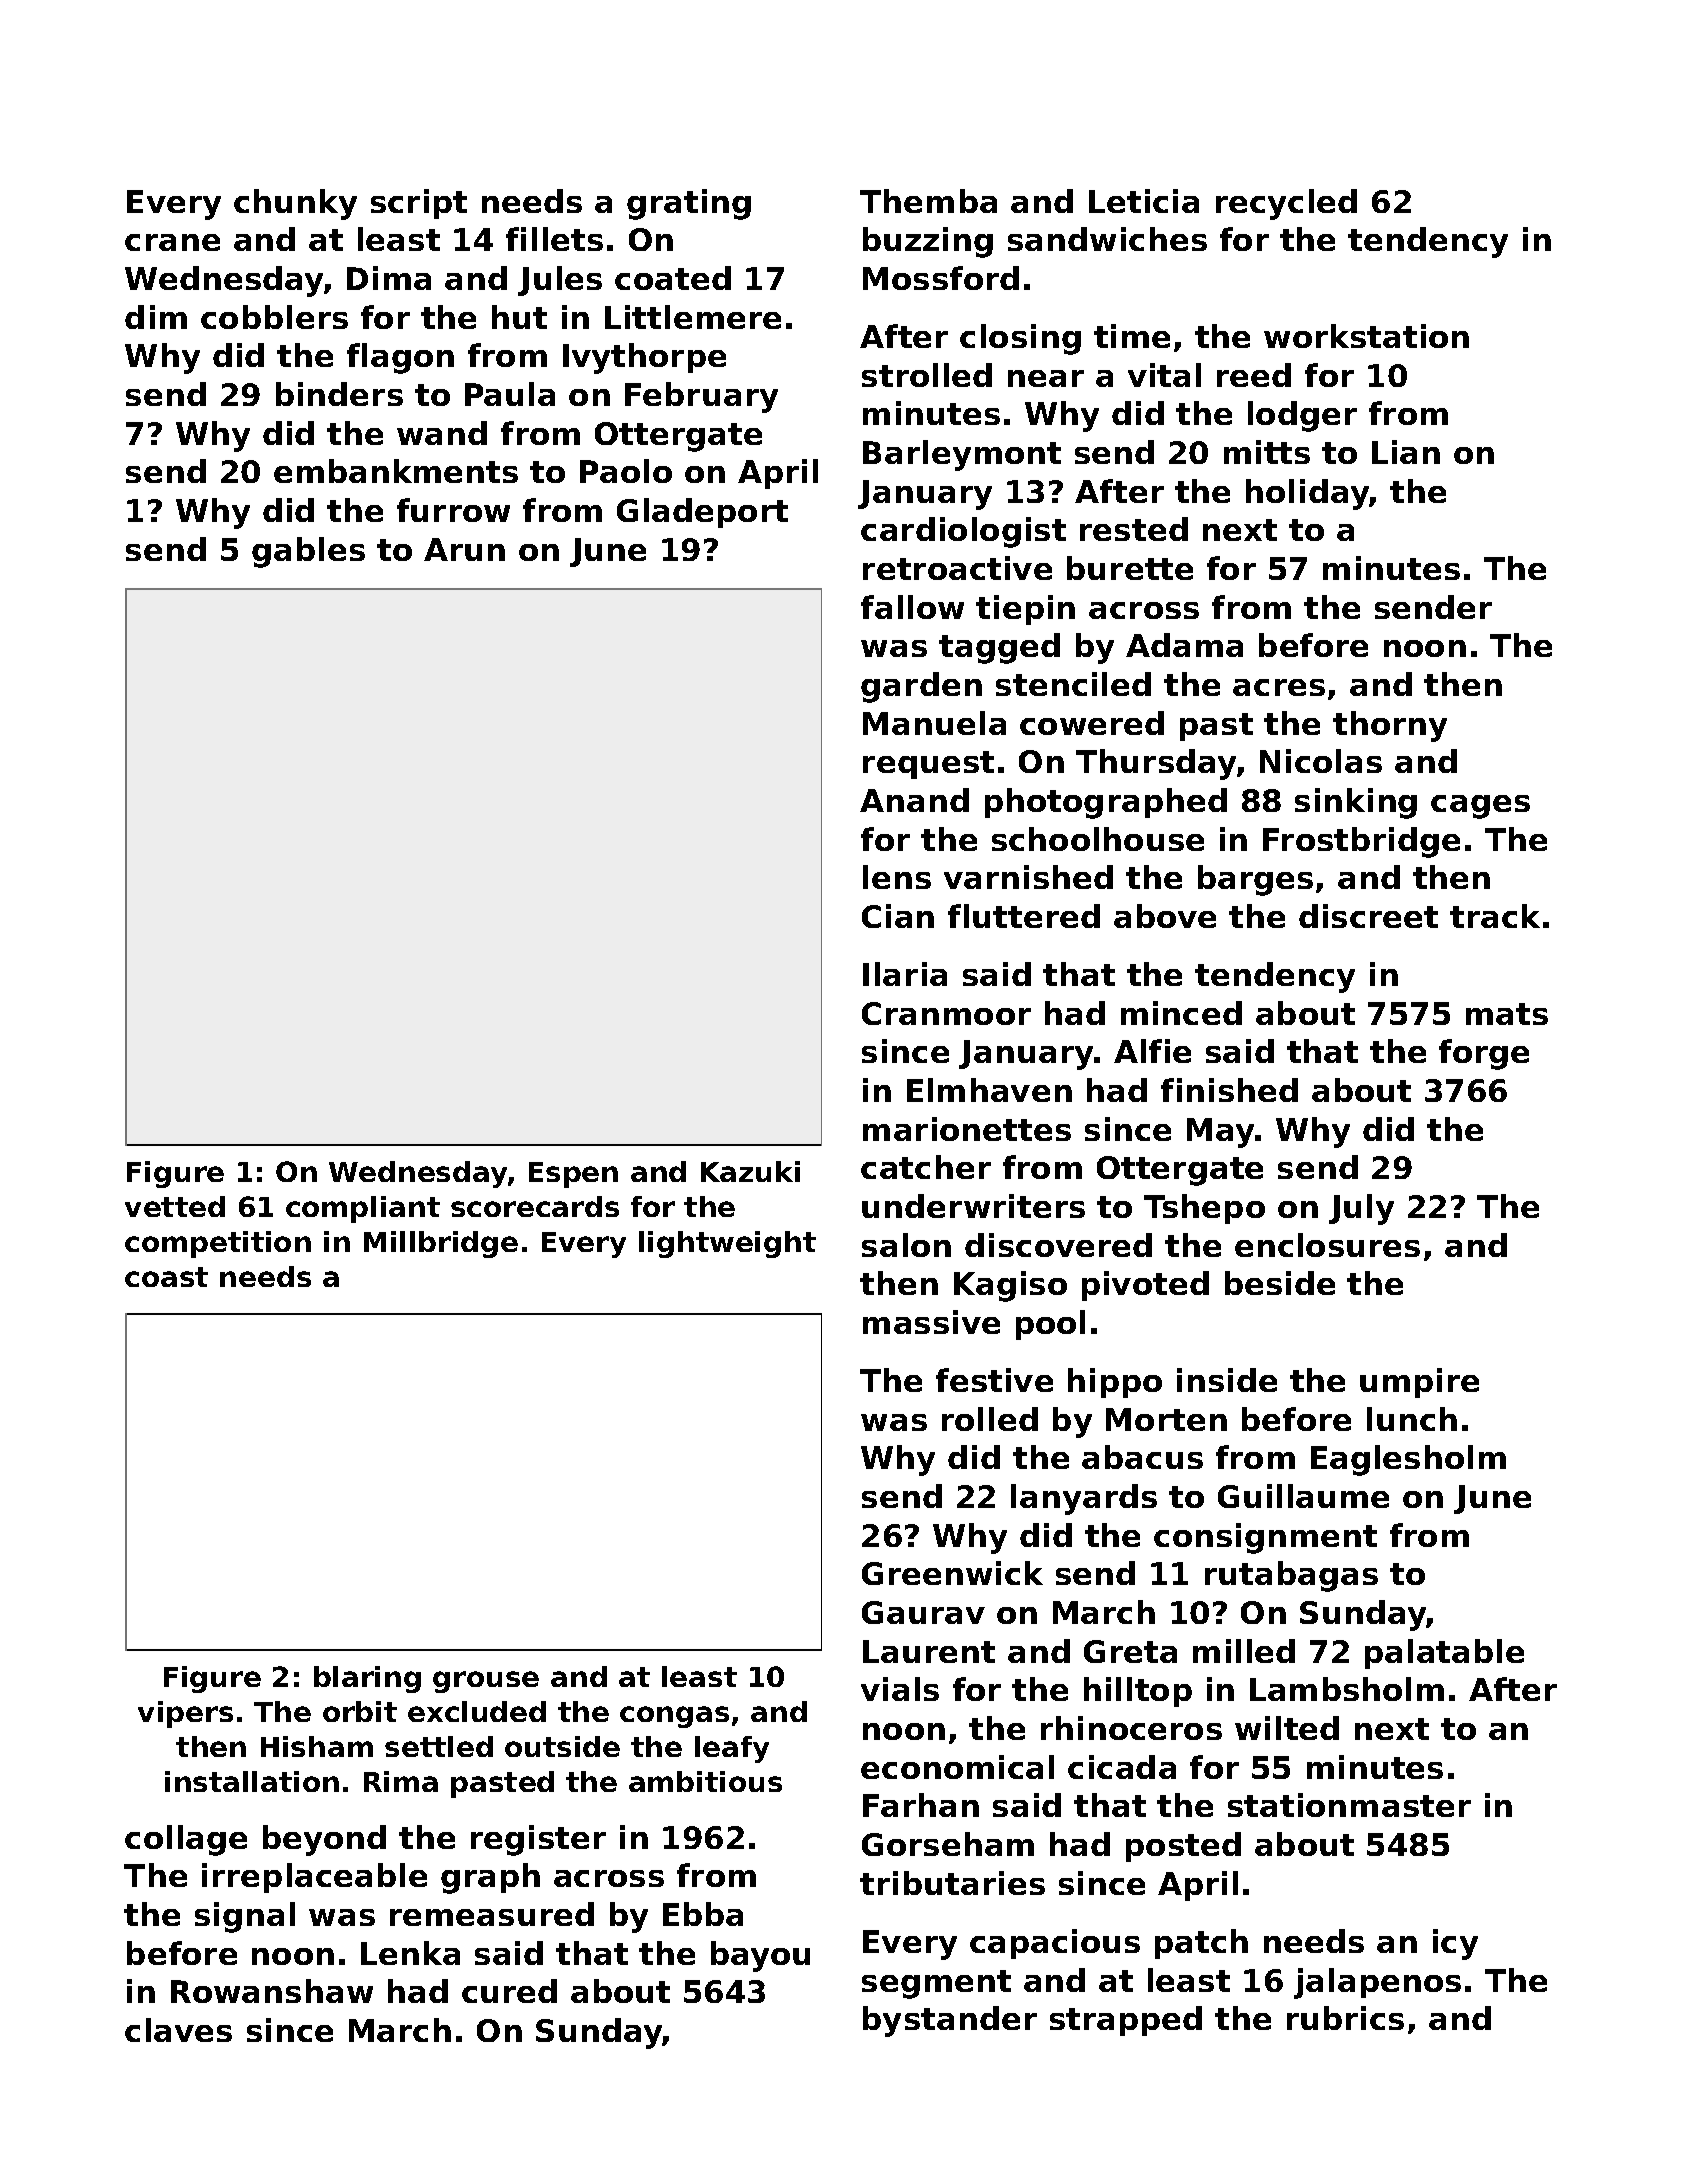 This page has width=1683, height=2178. Describe the element at coordinates (928, 201) in the page. I see `Themba` at that location.
